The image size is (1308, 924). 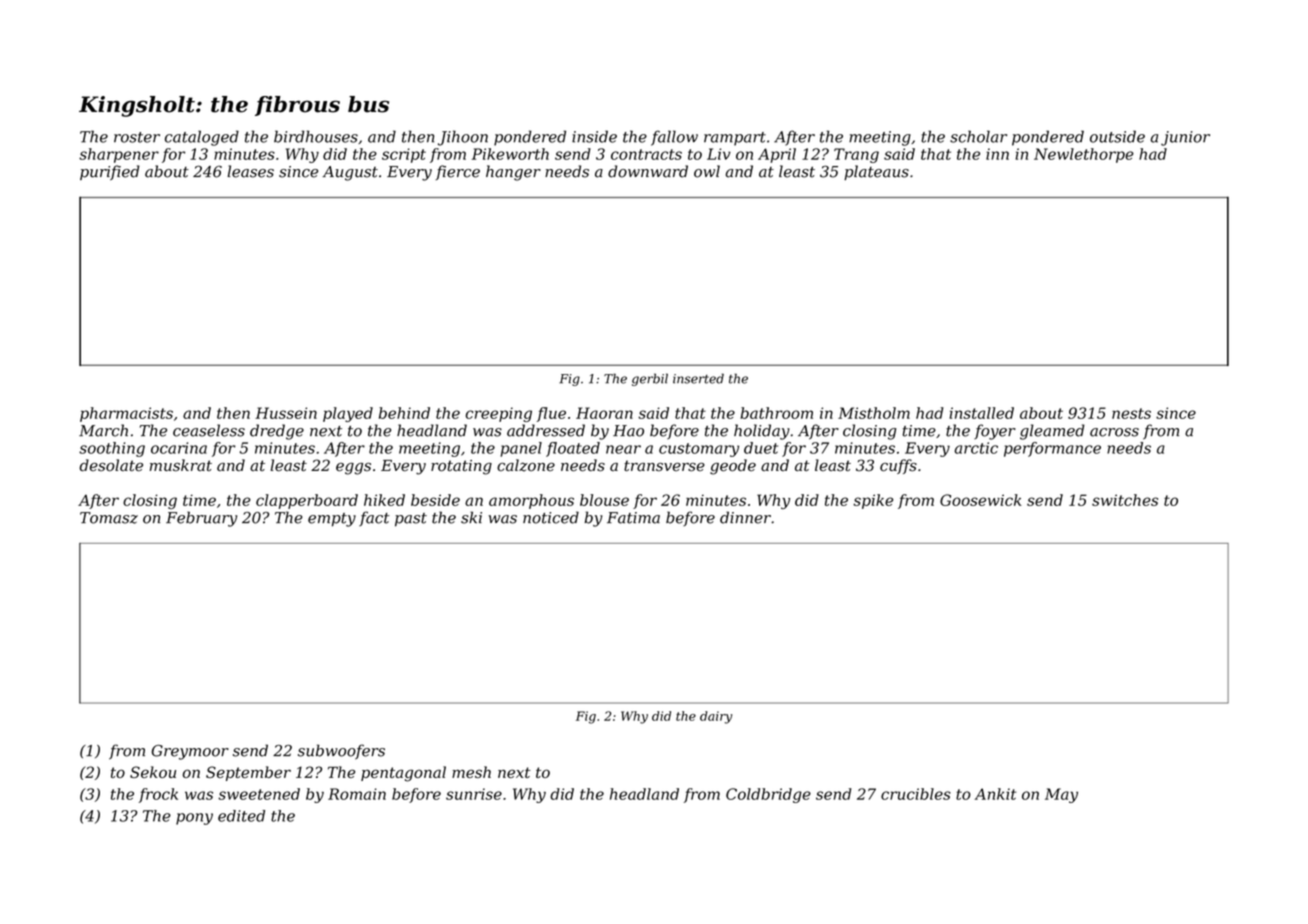 What do you see at coordinates (202, 138) in the page?
I see `cataloged` at bounding box center [202, 138].
